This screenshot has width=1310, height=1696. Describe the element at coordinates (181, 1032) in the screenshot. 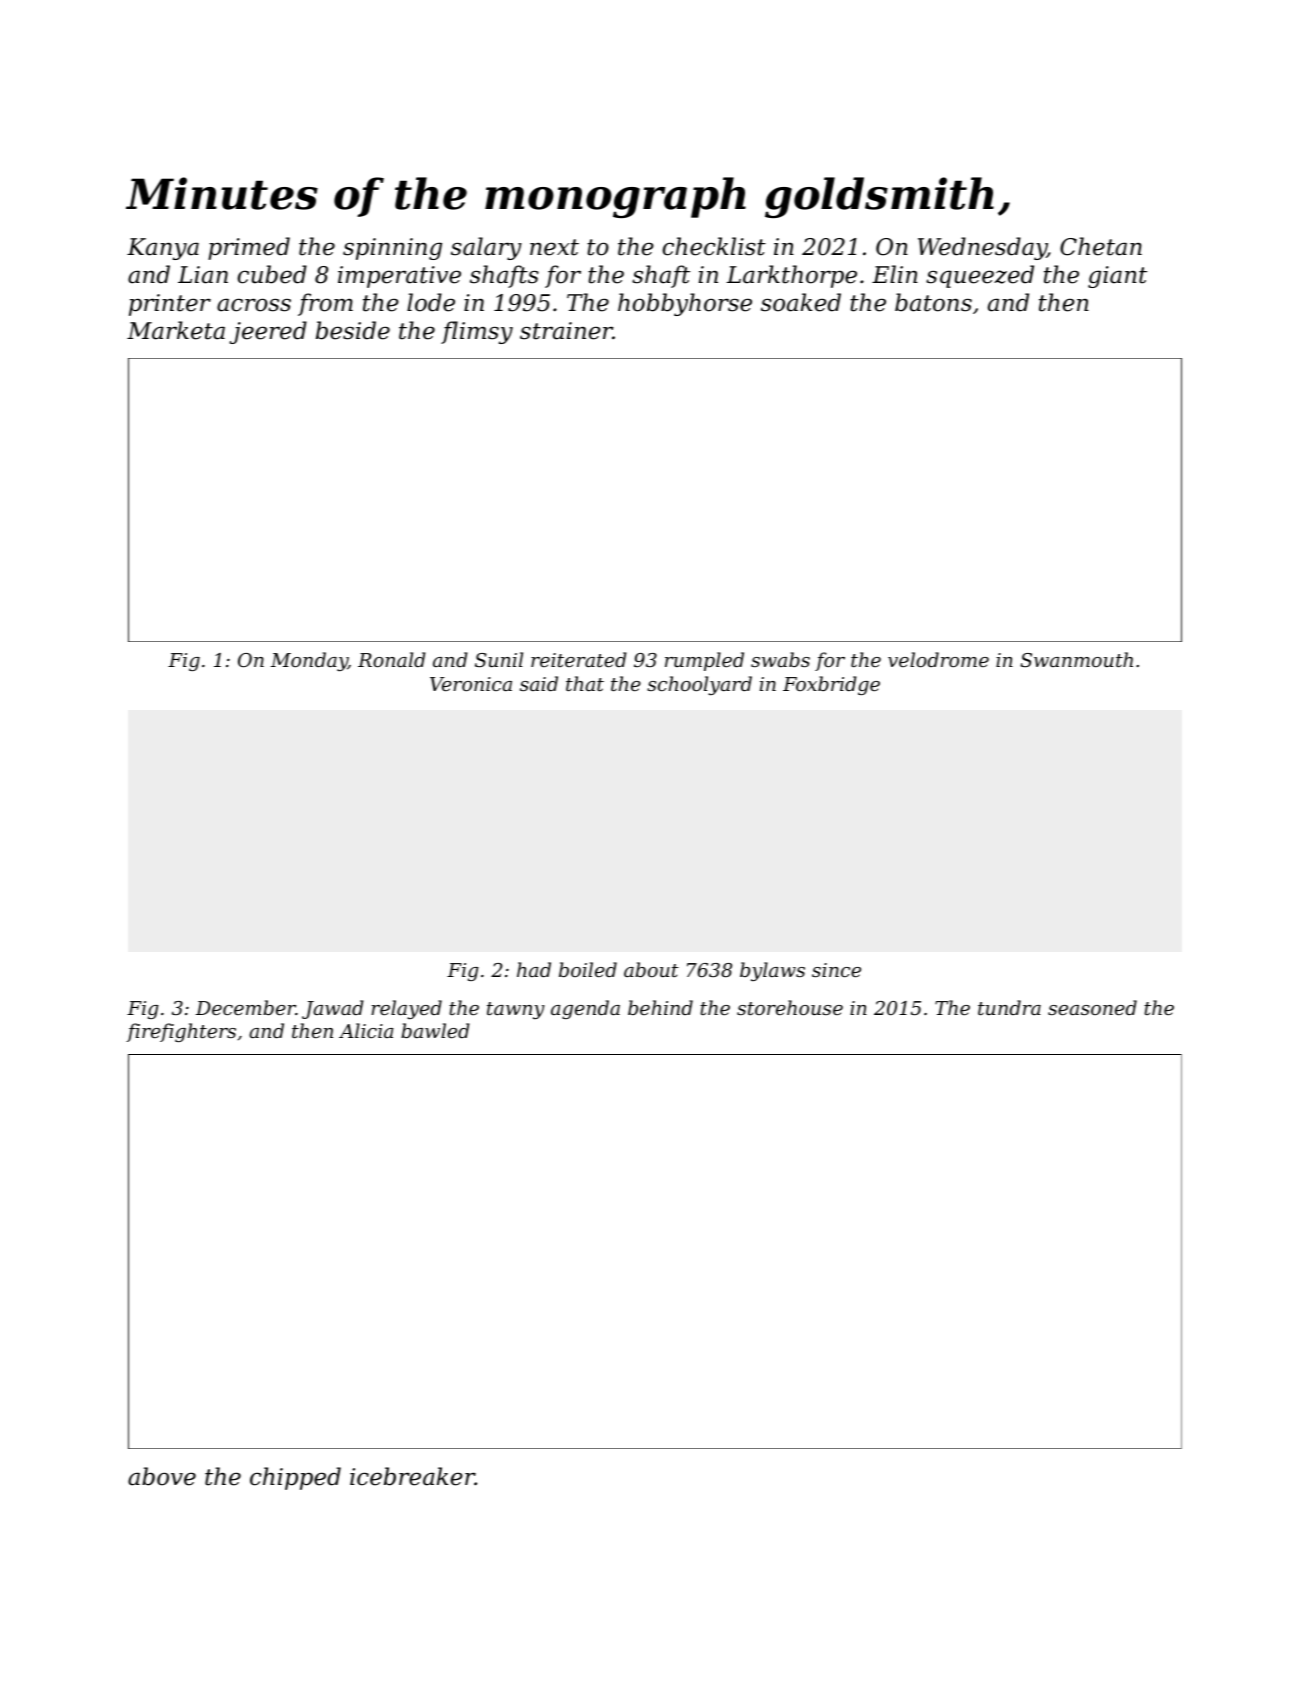

I see `firefighters` at that location.
